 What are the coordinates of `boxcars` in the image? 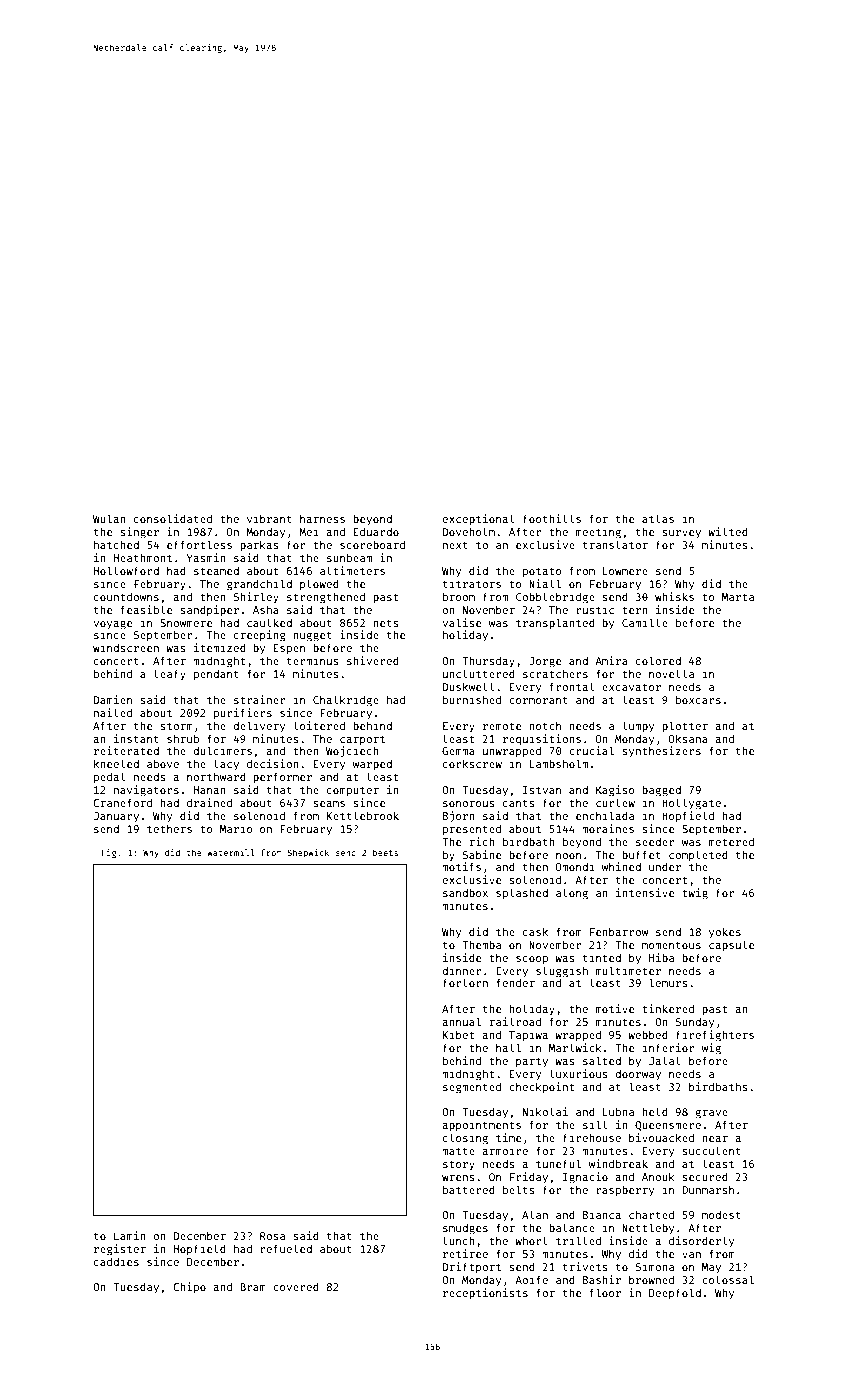 It's located at (698, 699).
